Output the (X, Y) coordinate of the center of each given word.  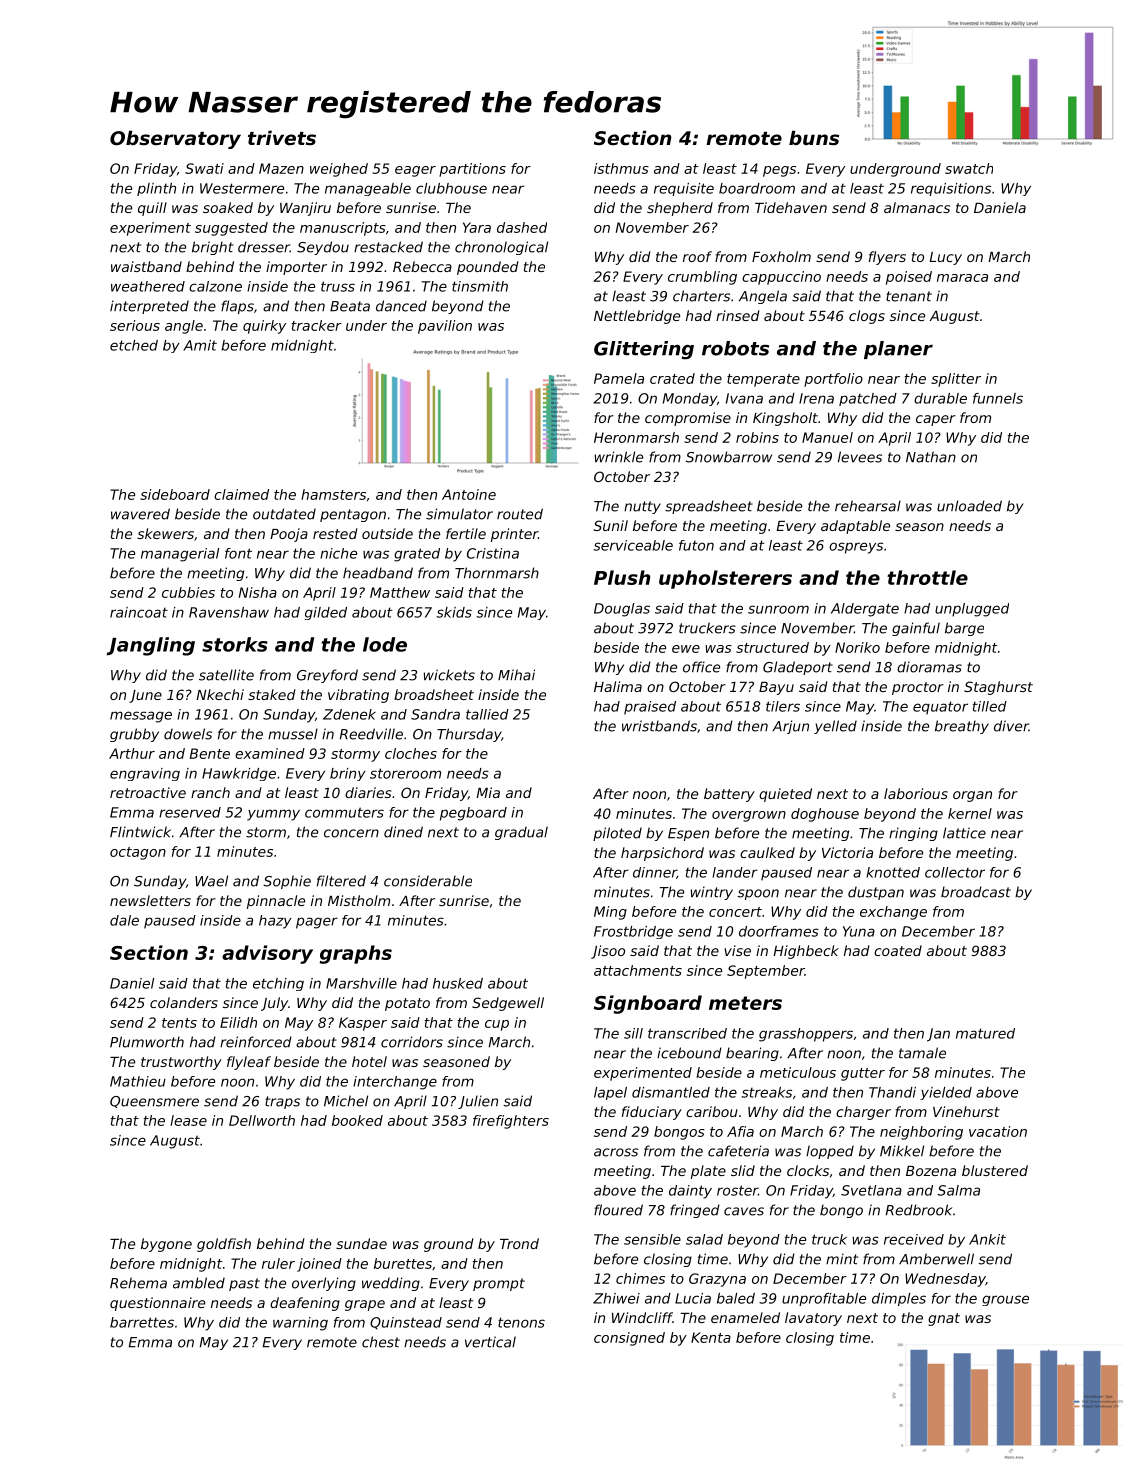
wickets (449, 675)
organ (972, 796)
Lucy (945, 258)
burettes (403, 1263)
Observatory (175, 139)
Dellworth (262, 1120)
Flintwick (140, 832)
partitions (472, 170)
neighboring (921, 1133)
